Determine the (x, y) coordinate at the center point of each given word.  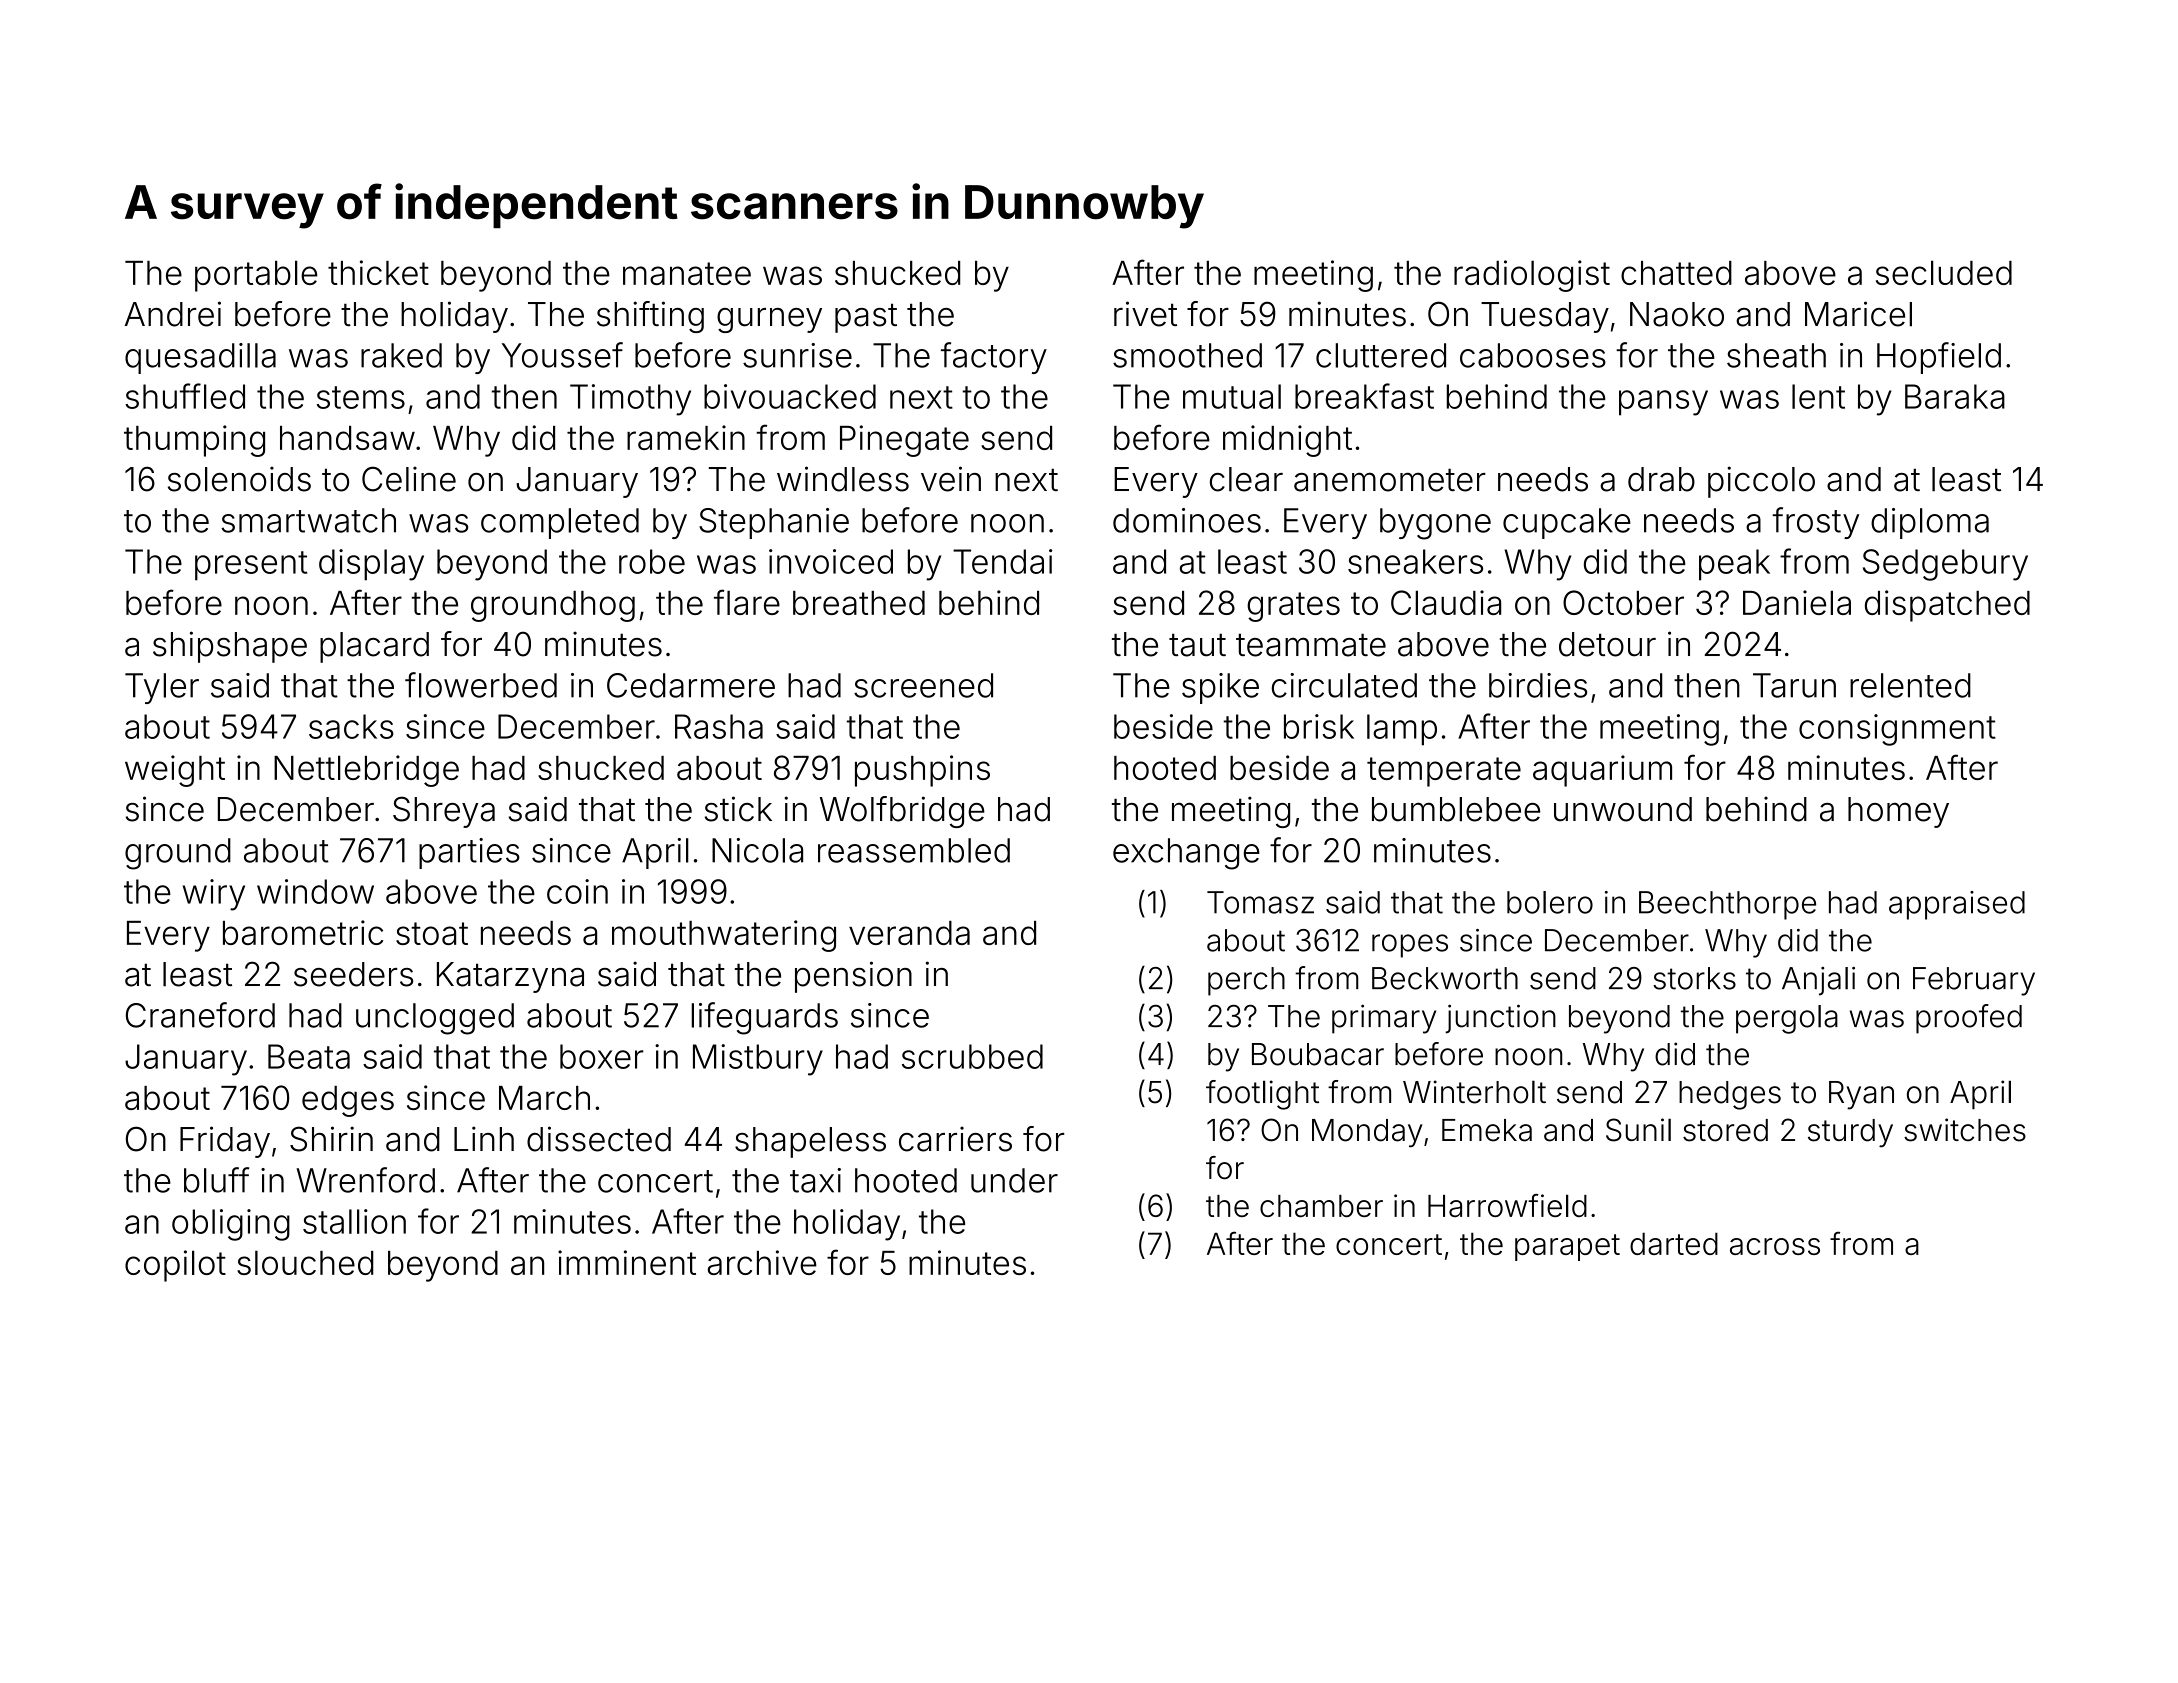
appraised (1957, 905)
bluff (216, 1180)
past (866, 318)
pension (853, 977)
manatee (687, 273)
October (1623, 602)
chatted (1676, 273)
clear (1246, 479)
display (371, 565)
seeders (353, 974)
